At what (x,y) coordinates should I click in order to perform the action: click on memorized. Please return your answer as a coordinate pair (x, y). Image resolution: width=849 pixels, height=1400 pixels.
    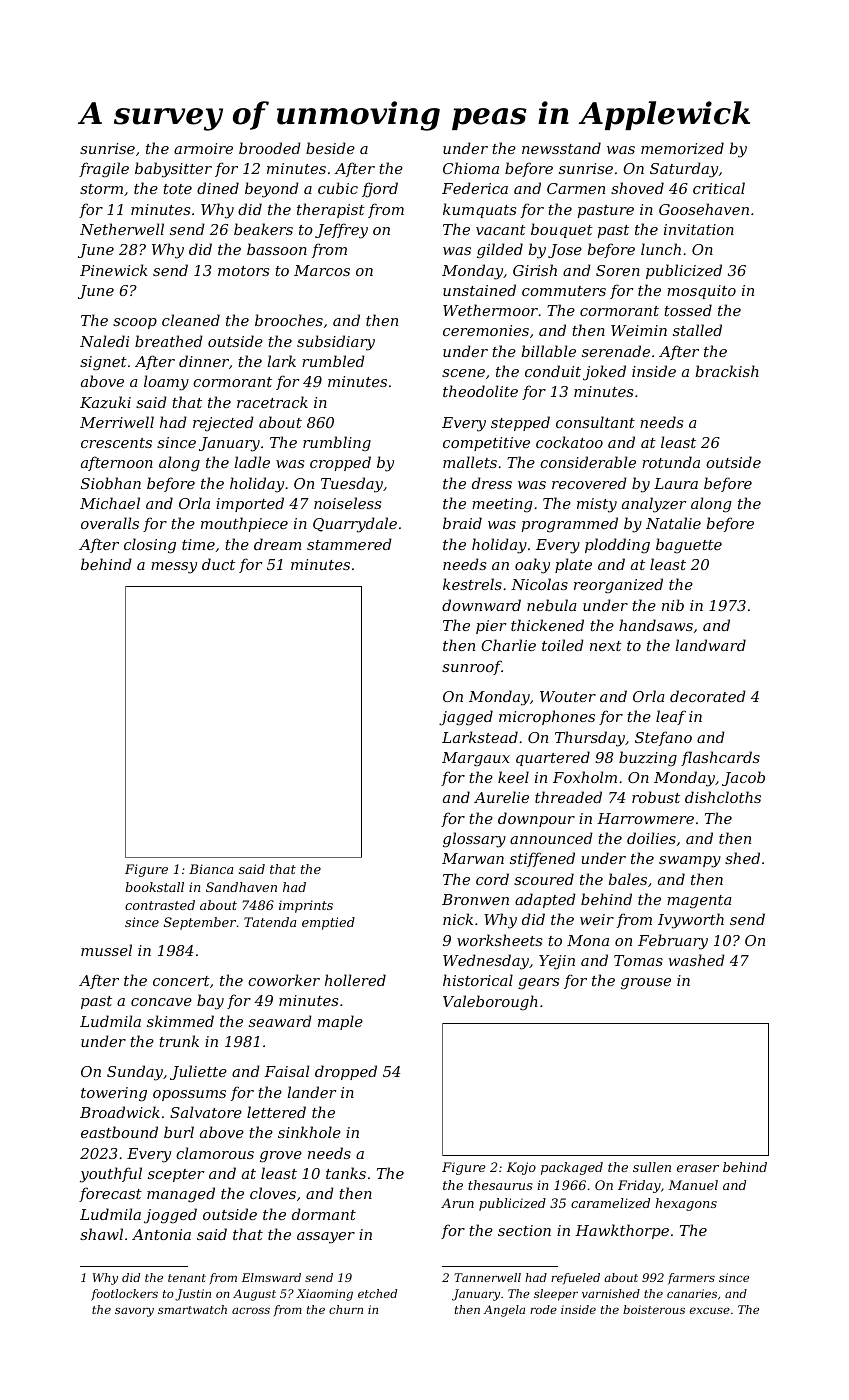
    Looking at the image, I should click on (682, 148).
